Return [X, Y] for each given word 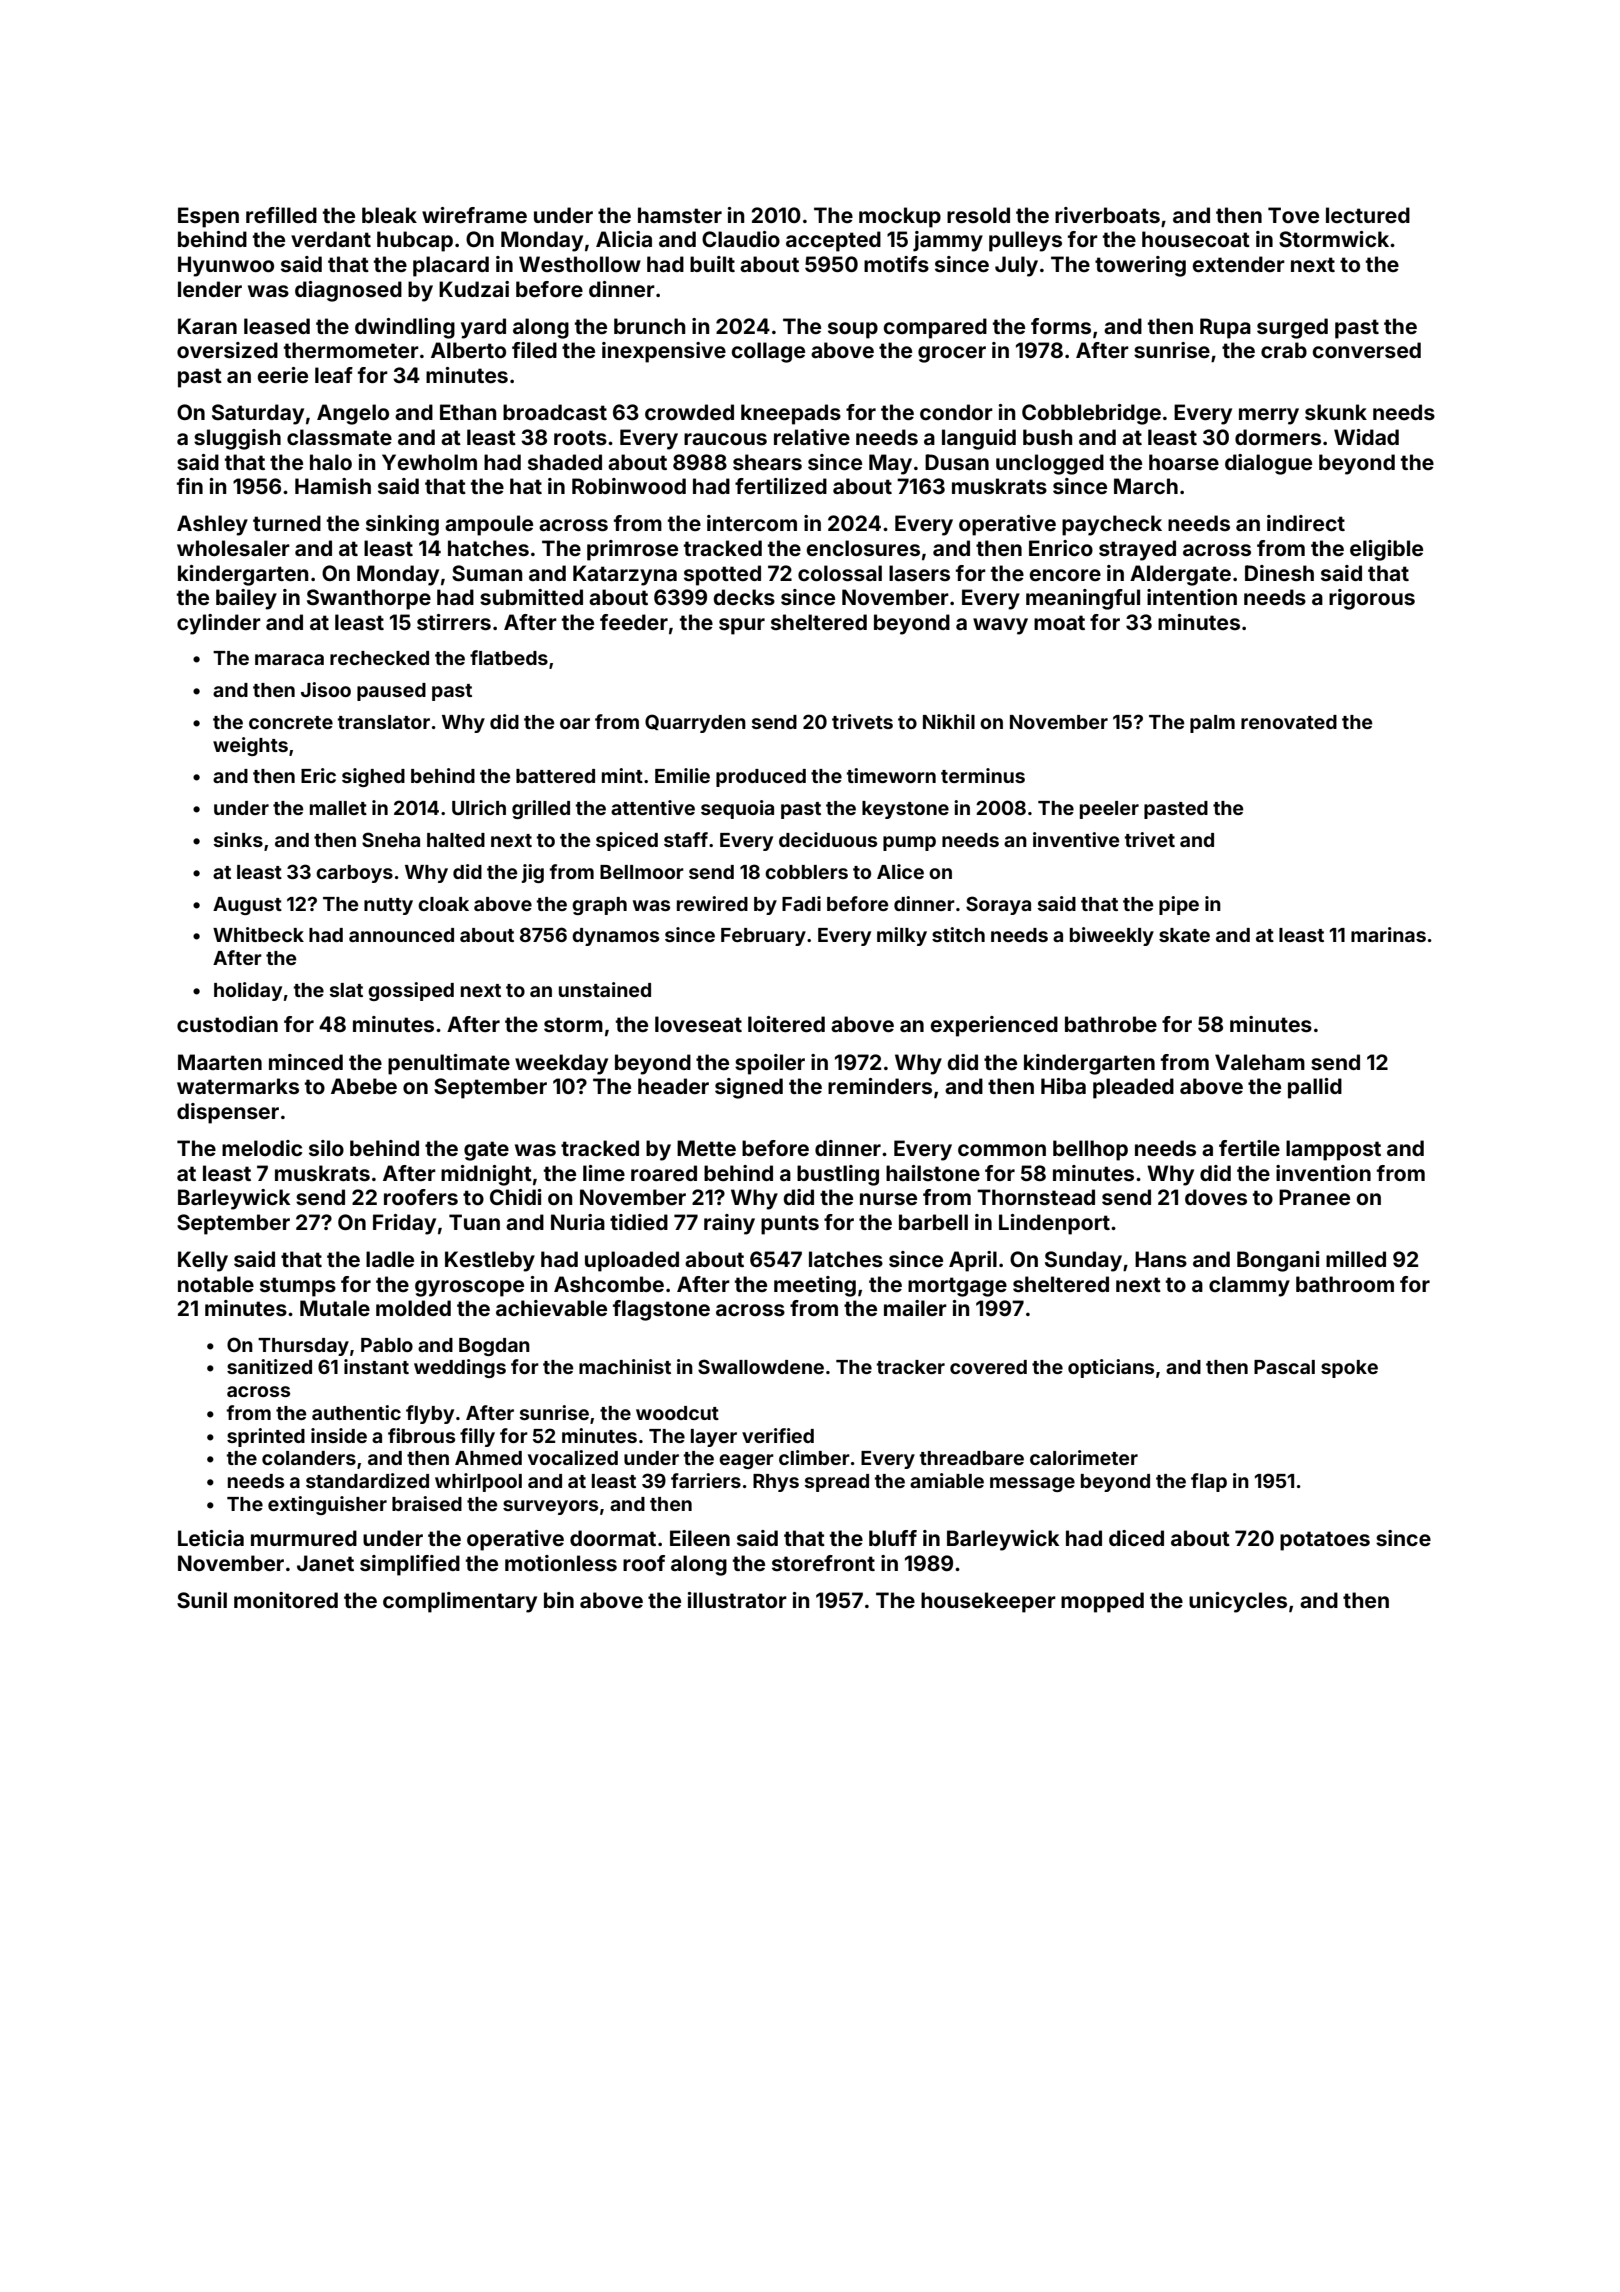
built [712, 264]
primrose [632, 550]
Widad [1366, 437]
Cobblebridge [1091, 414]
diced [1136, 1538]
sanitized [269, 1366]
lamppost [1333, 1150]
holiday [248, 991]
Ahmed [488, 1458]
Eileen [700, 1538]
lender [210, 289]
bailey [246, 599]
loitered [786, 1024]
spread [837, 1483]
